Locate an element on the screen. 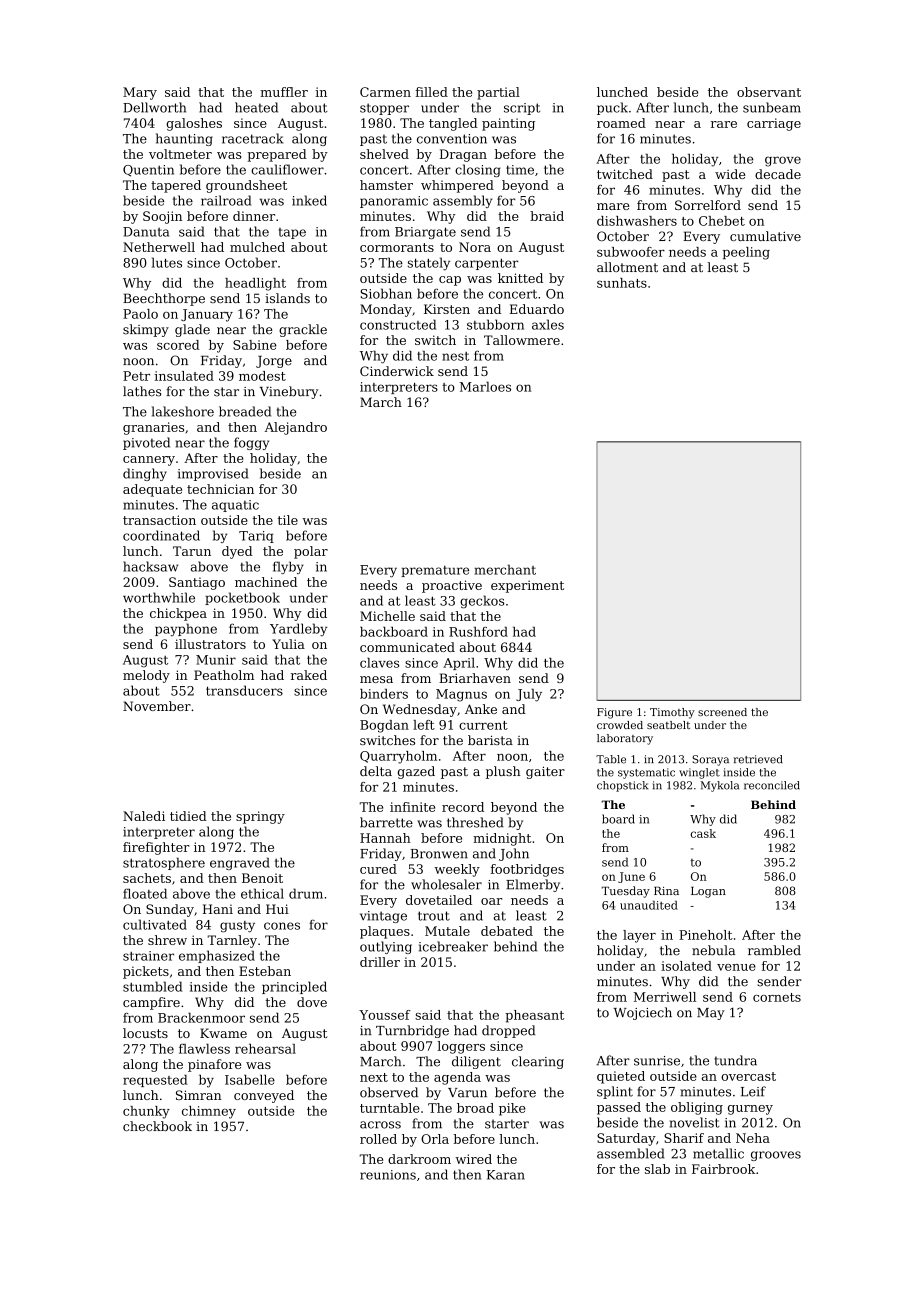 Image resolution: width=924 pixels, height=1308 pixels. gaiter is located at coordinates (545, 772).
